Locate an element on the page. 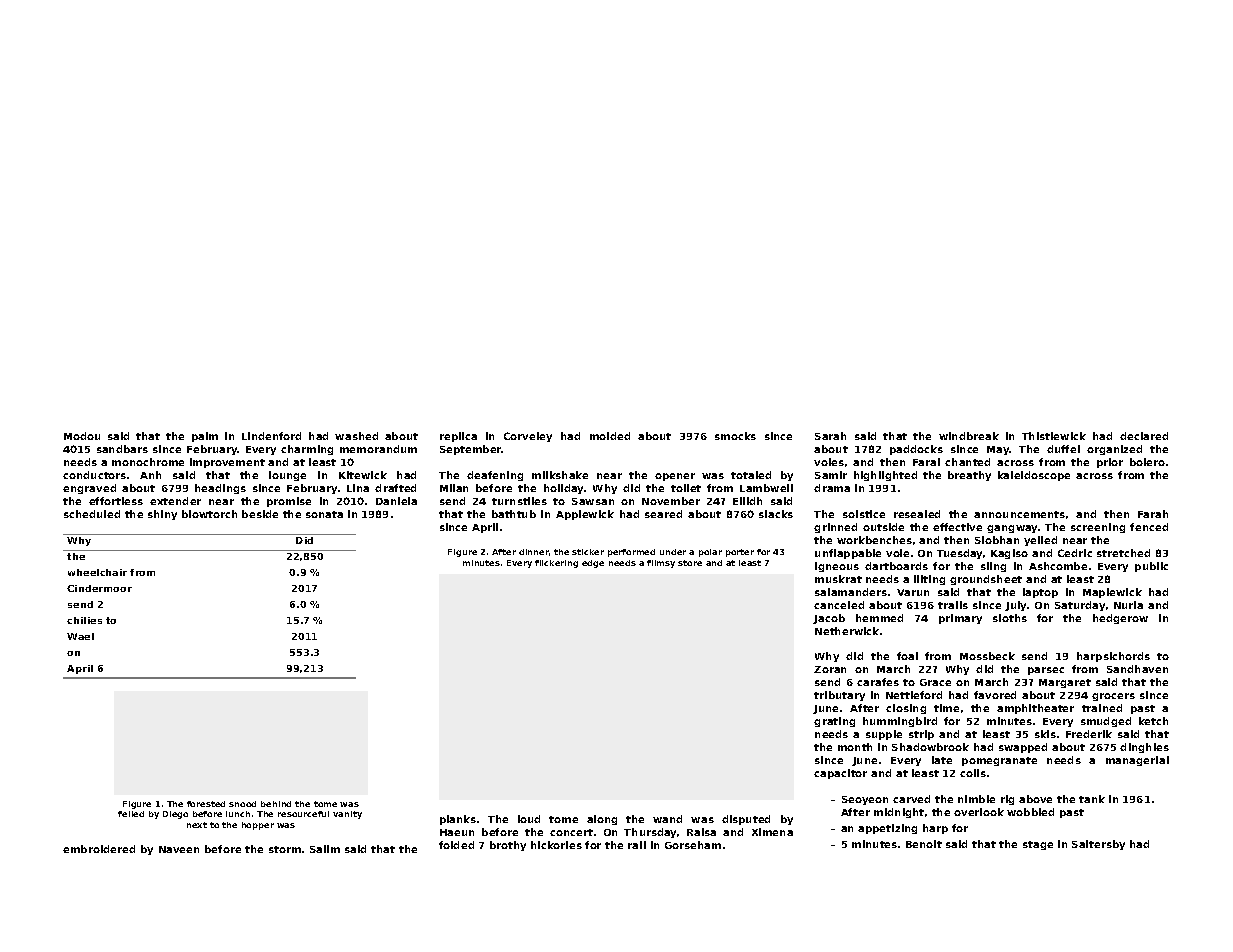 The image size is (1233, 952). sonata is located at coordinates (324, 514).
